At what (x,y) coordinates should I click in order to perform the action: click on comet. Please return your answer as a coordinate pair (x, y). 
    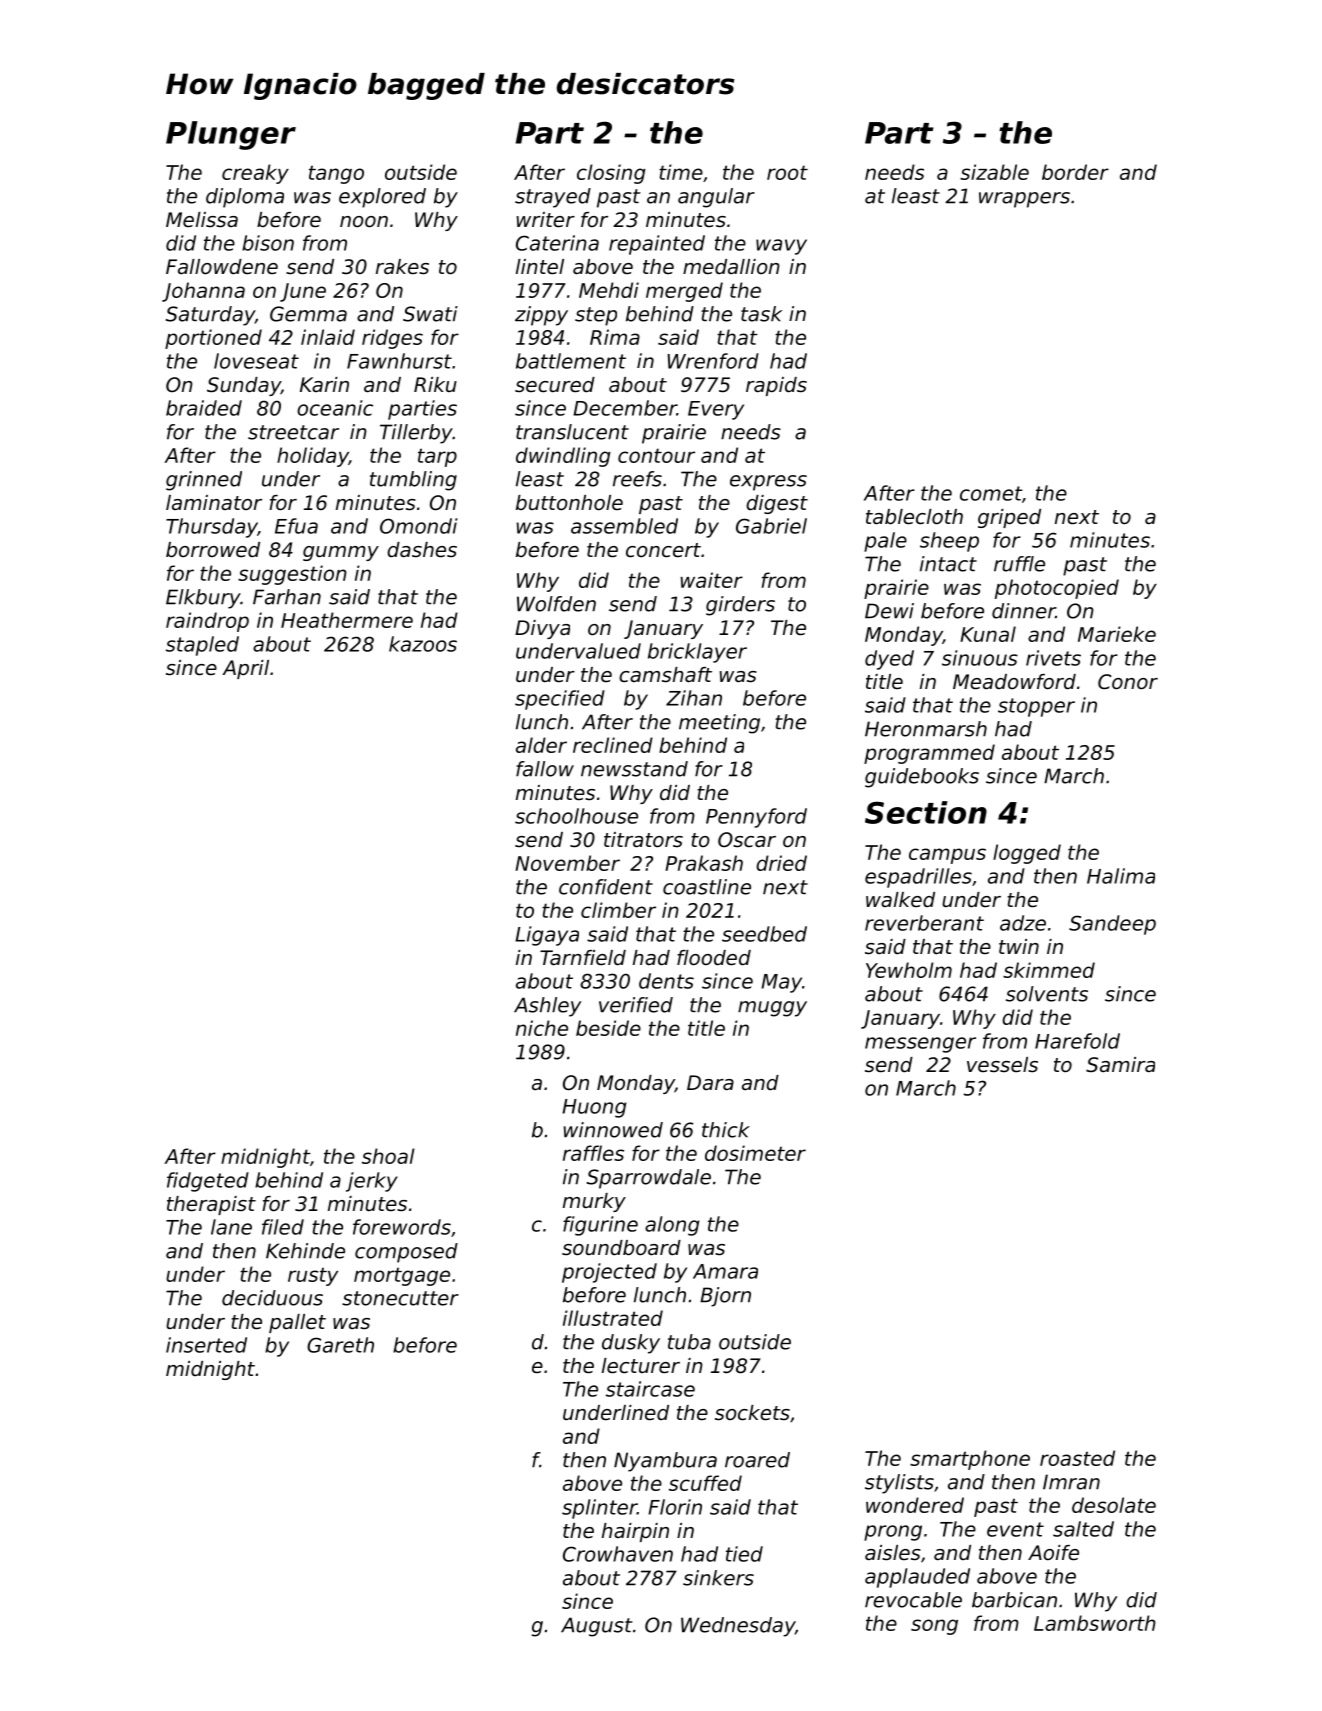
    Looking at the image, I should click on (991, 493).
